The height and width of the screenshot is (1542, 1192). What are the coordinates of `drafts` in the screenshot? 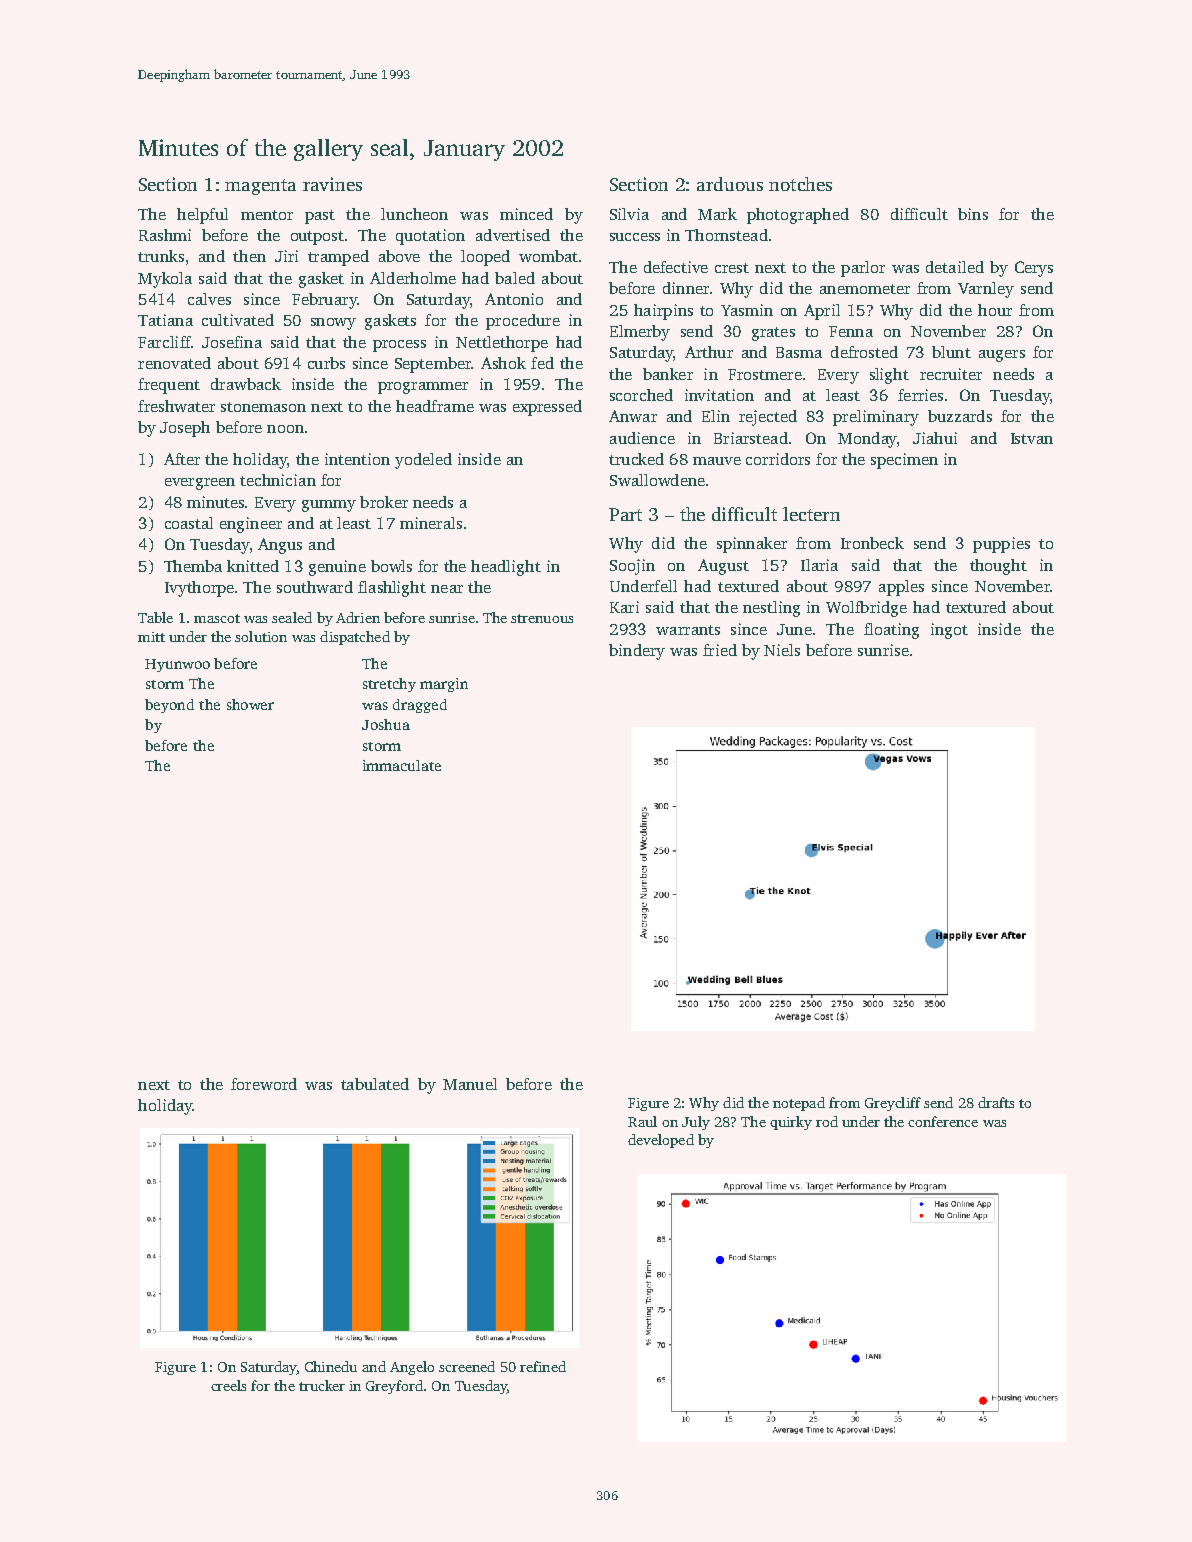 It's located at (996, 1102).
